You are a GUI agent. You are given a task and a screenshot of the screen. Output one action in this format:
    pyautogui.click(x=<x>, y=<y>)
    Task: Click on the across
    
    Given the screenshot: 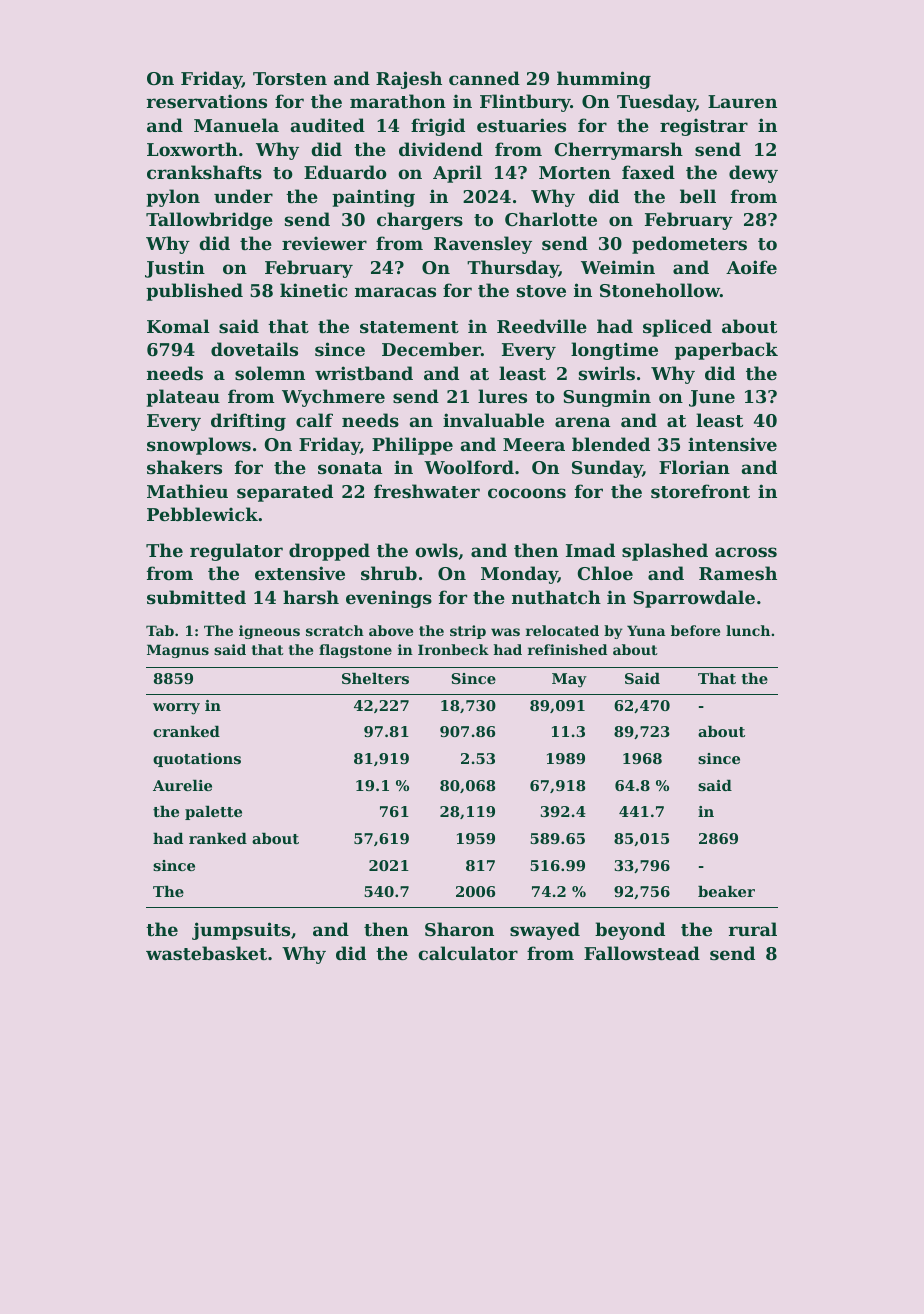 What is the action you would take?
    pyautogui.click(x=746, y=552)
